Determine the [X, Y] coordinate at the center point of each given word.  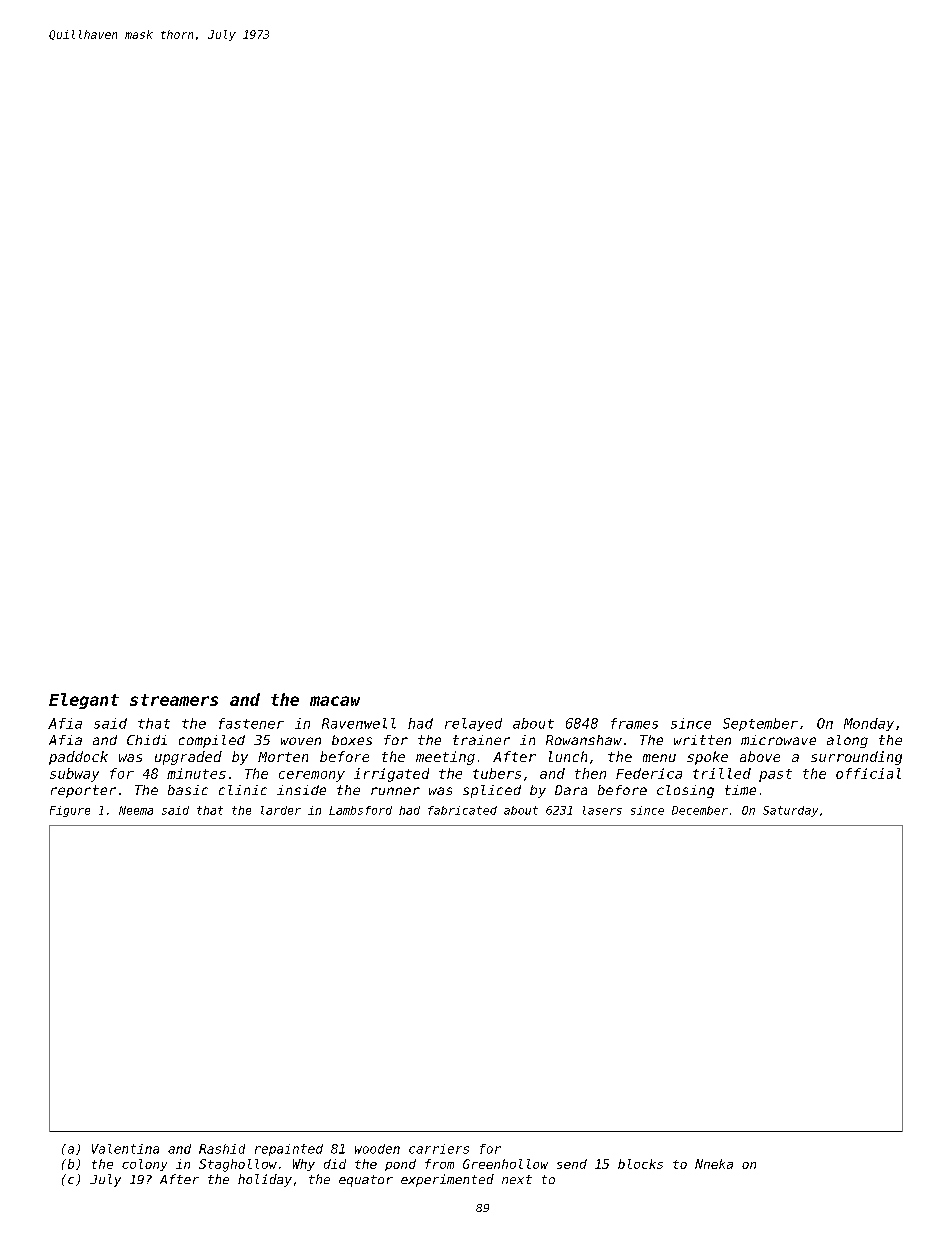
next [517, 1179]
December [700, 810]
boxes [352, 740]
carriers [439, 1149]
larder [281, 810]
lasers [602, 810]
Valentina [125, 1149]
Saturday [790, 811]
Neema [136, 810]
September [760, 724]
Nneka [714, 1164]
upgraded [188, 758]
